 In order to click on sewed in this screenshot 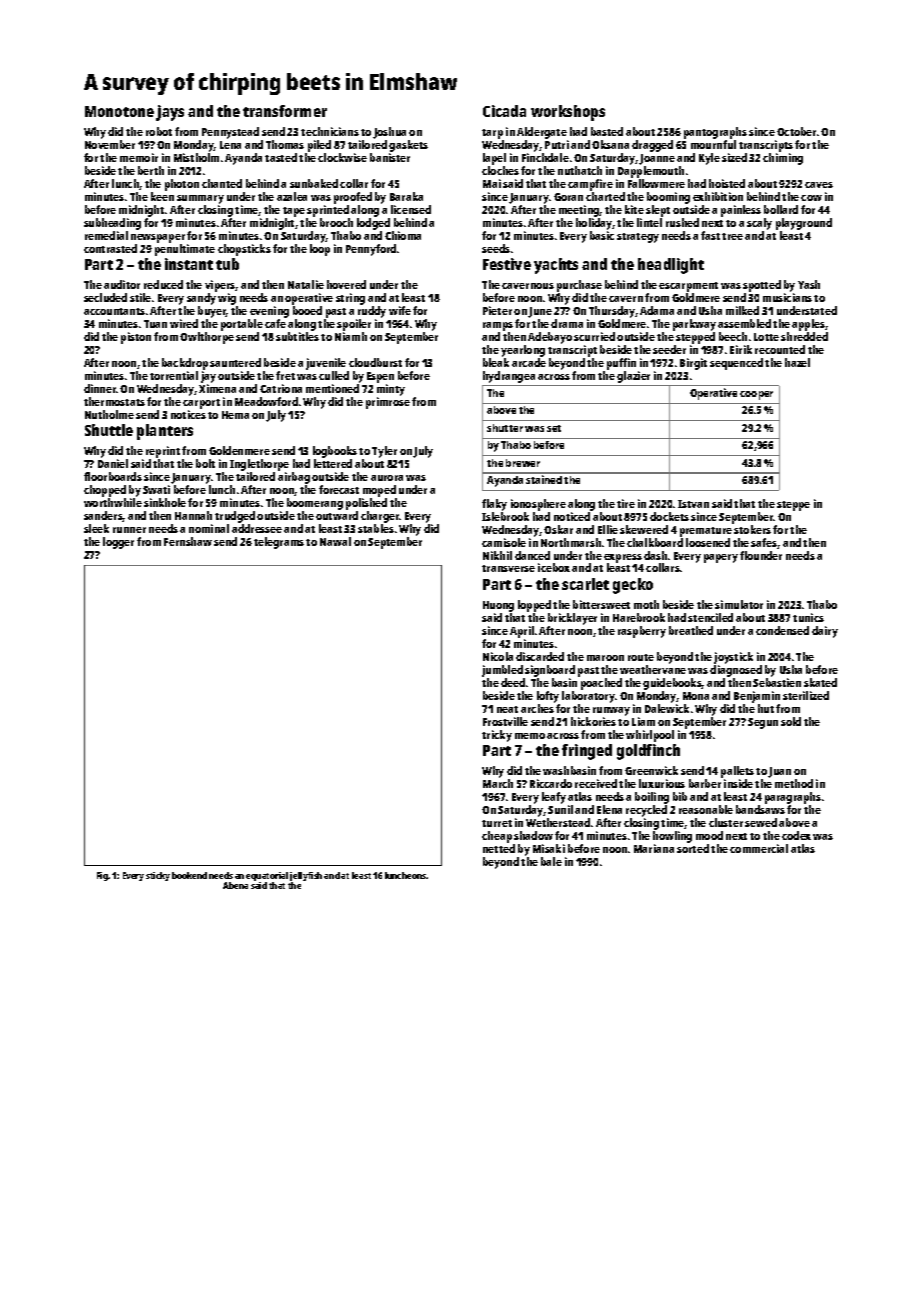, I will do `click(761, 822)`.
